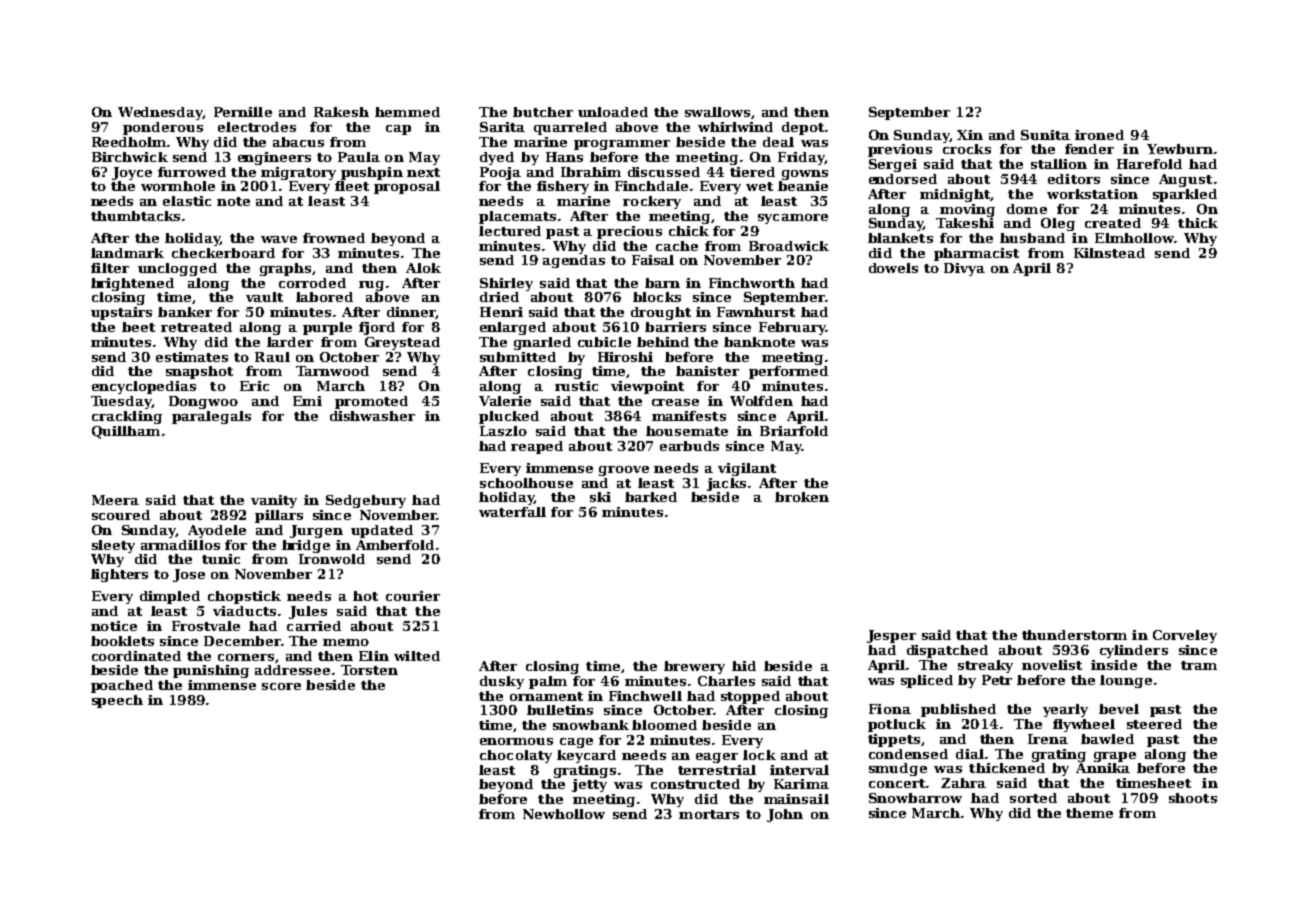 The image size is (1308, 924). I want to click on stopped, so click(750, 697).
